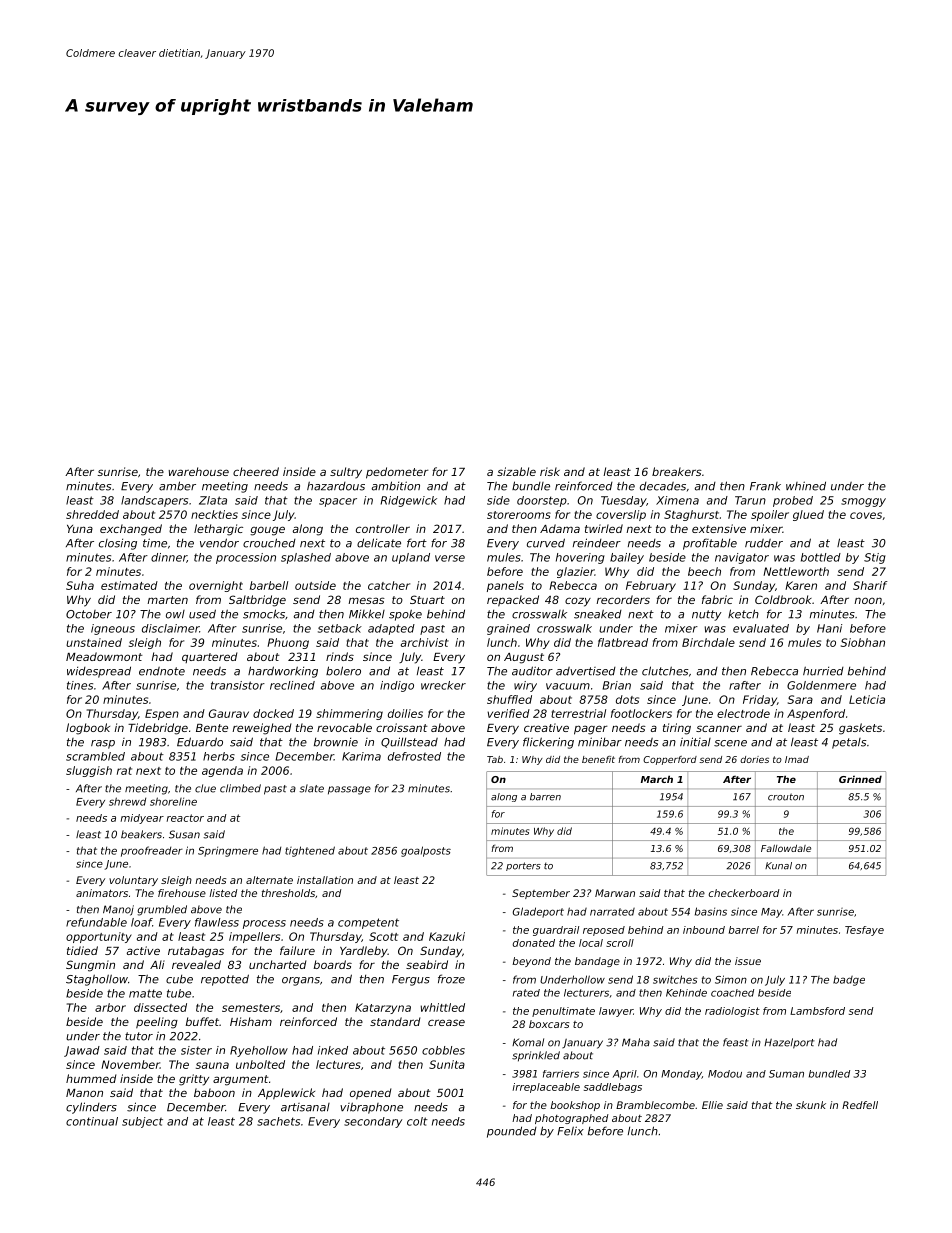 This screenshot has height=1233, width=952. Describe the element at coordinates (425, 642) in the screenshot. I see `archivist` at that location.
